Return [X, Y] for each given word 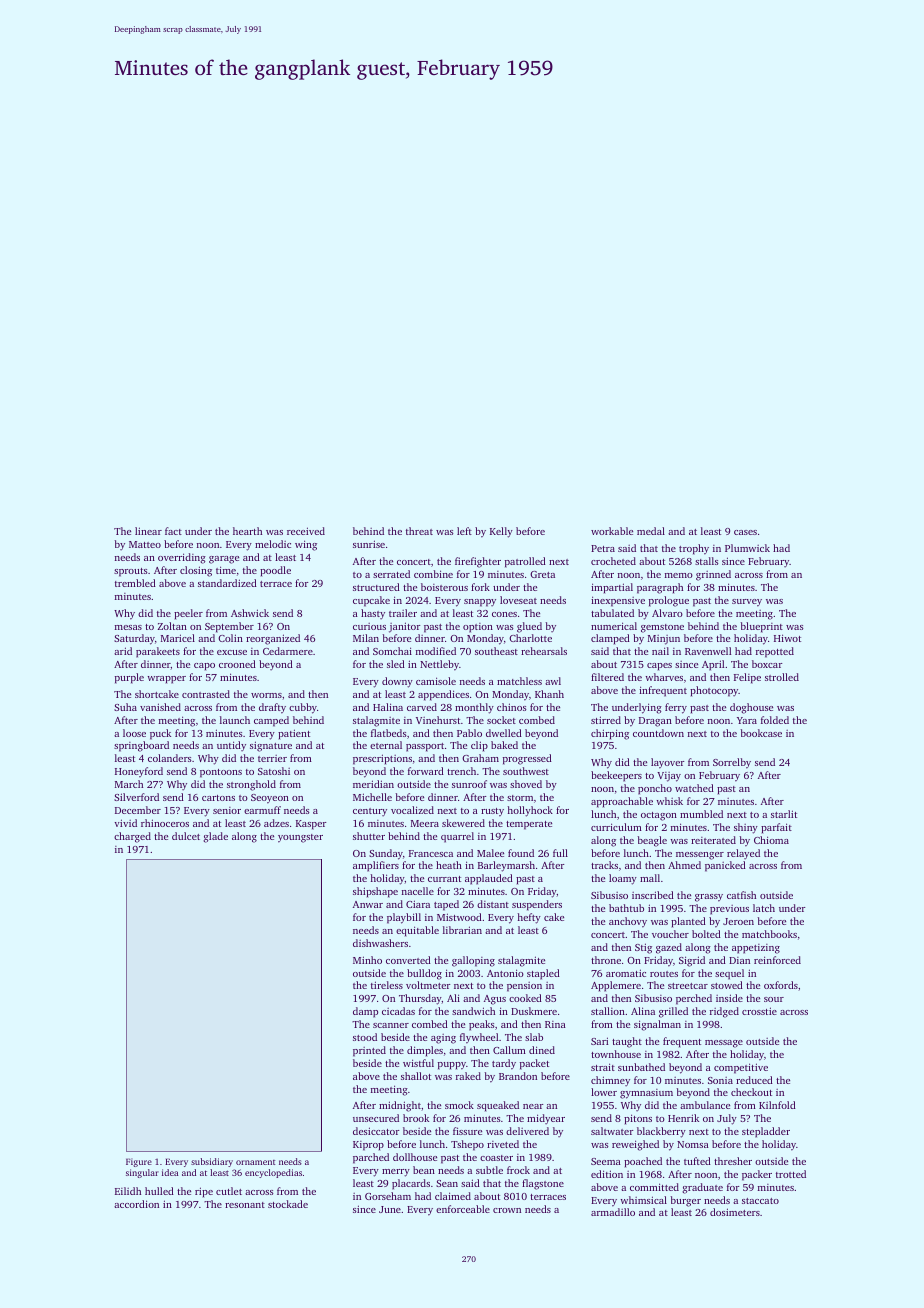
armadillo [613, 1212]
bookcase [761, 733]
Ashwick [250, 613]
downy [397, 682]
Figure [139, 1162]
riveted [503, 1144]
